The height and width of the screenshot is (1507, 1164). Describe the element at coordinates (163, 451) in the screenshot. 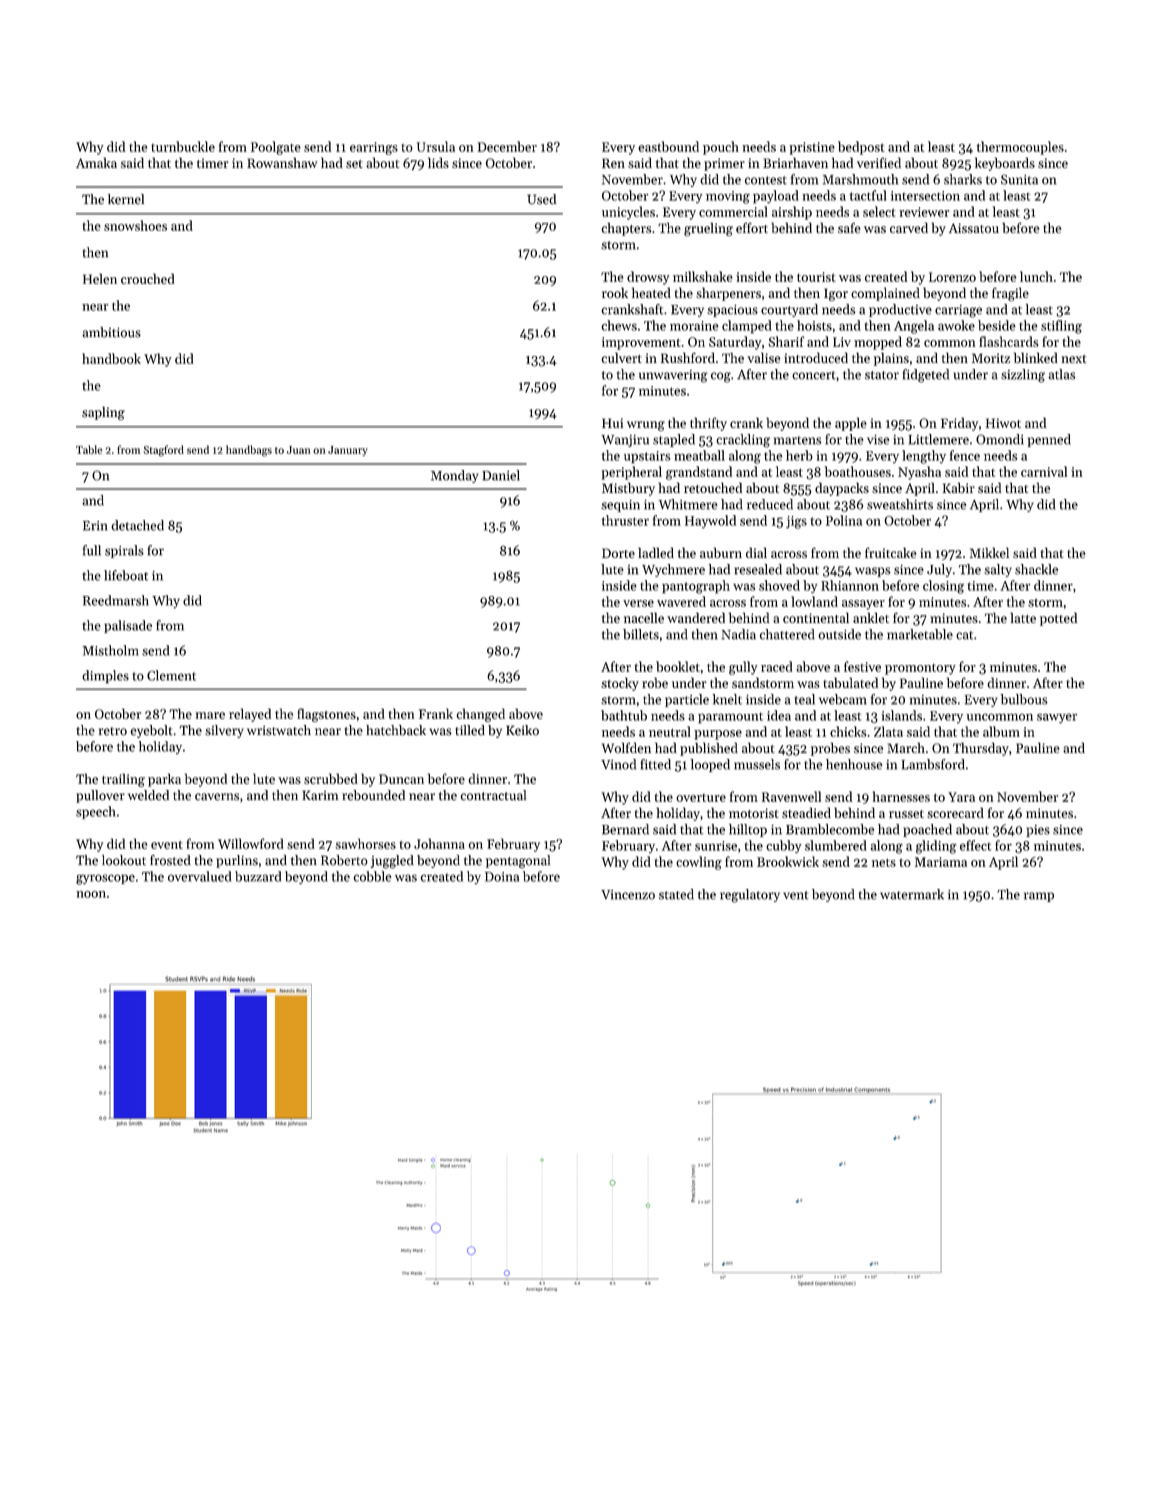

I see `Stagford` at that location.
